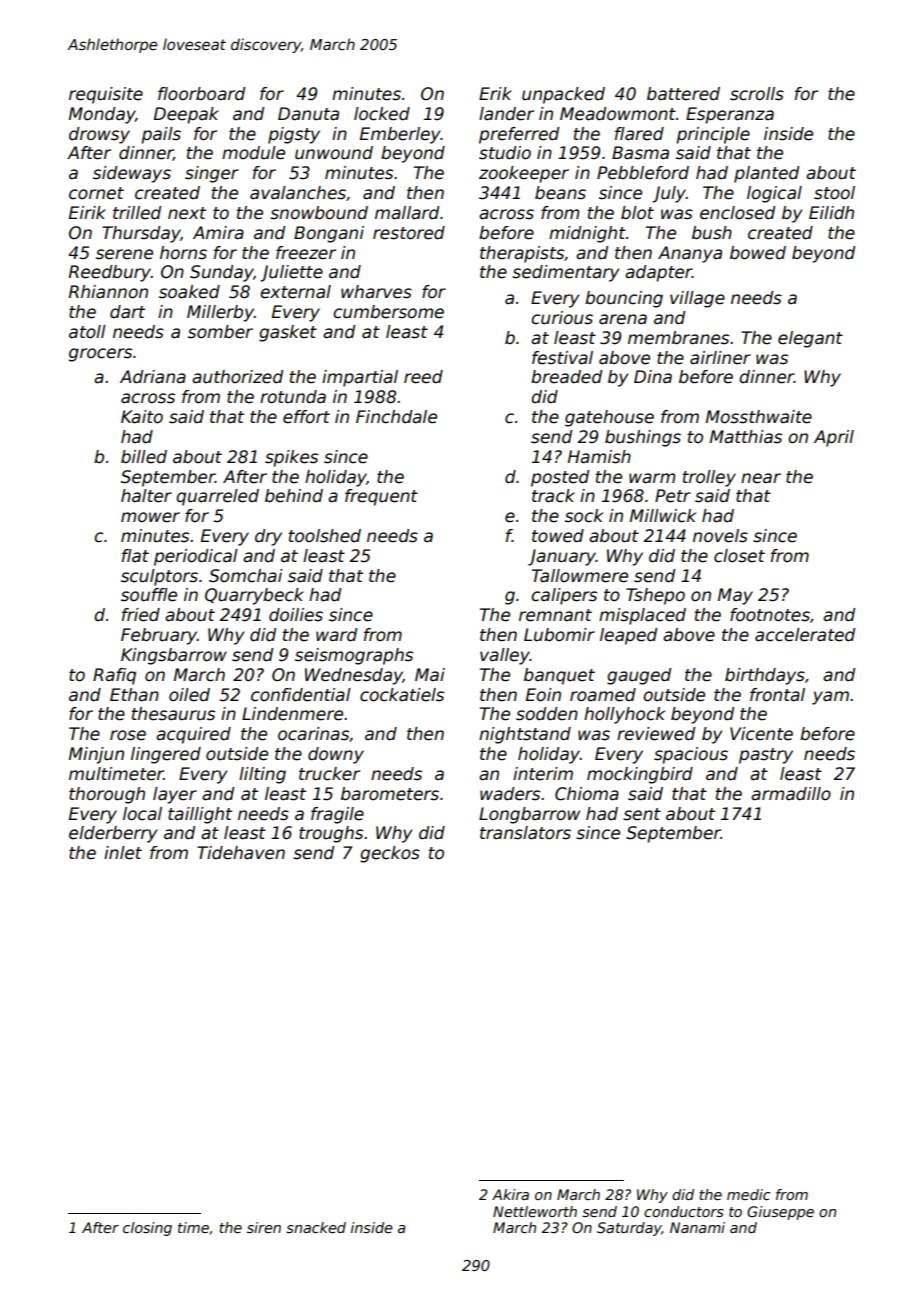  What do you see at coordinates (201, 94) in the document?
I see `floorboard` at bounding box center [201, 94].
